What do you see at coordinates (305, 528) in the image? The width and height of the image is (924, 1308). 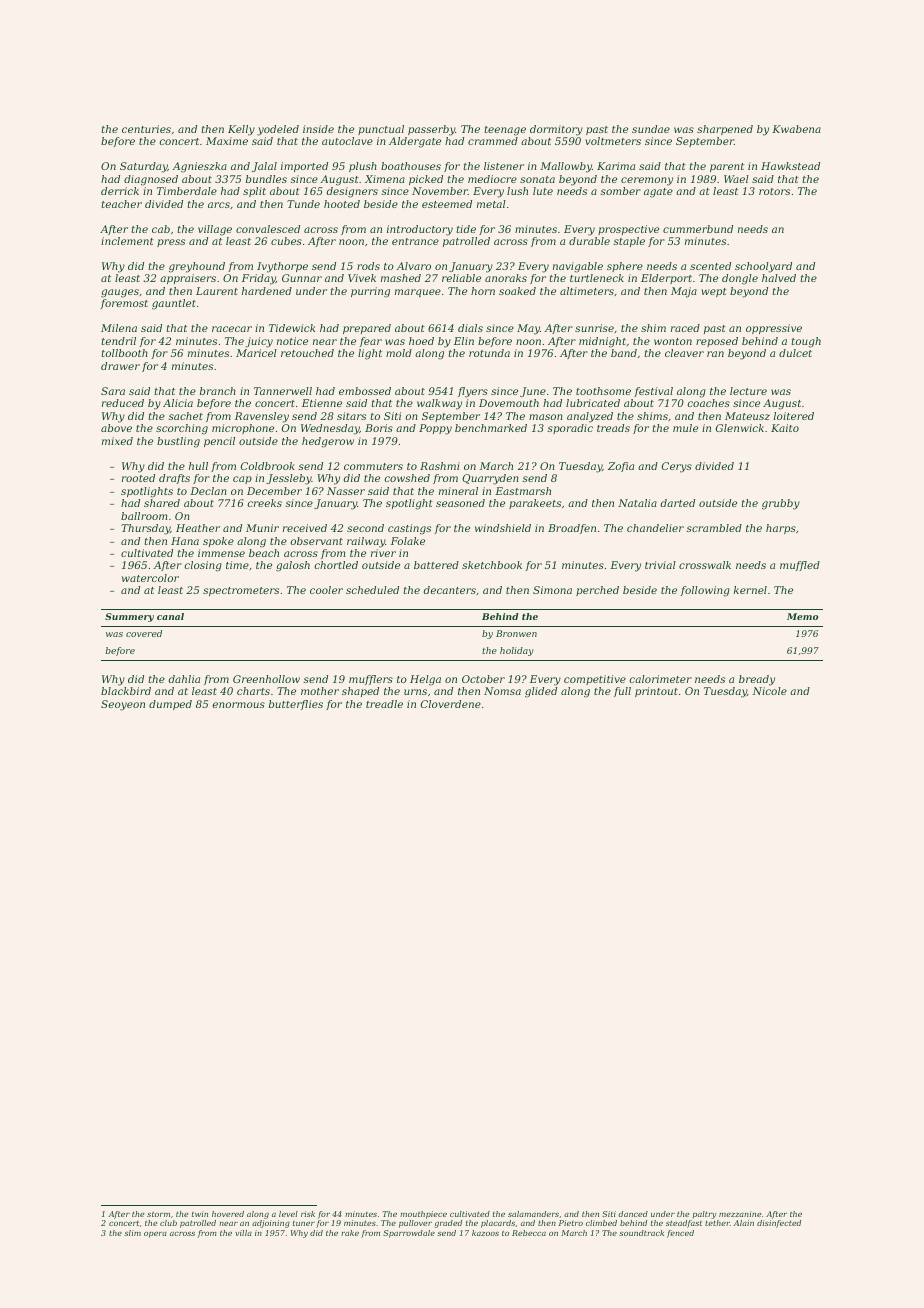 I see `received` at bounding box center [305, 528].
